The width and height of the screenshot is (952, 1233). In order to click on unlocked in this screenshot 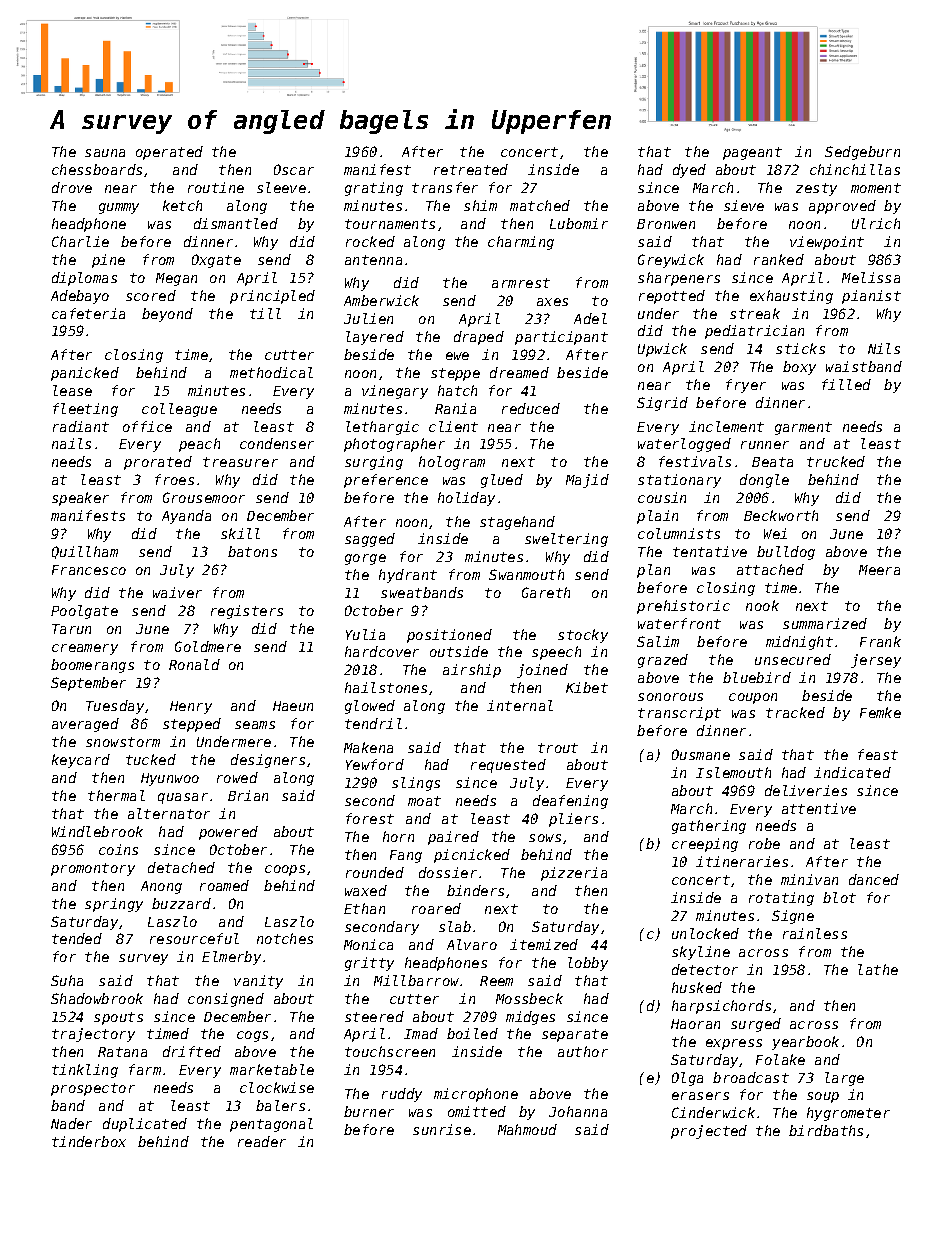, I will do `click(705, 933)`.
